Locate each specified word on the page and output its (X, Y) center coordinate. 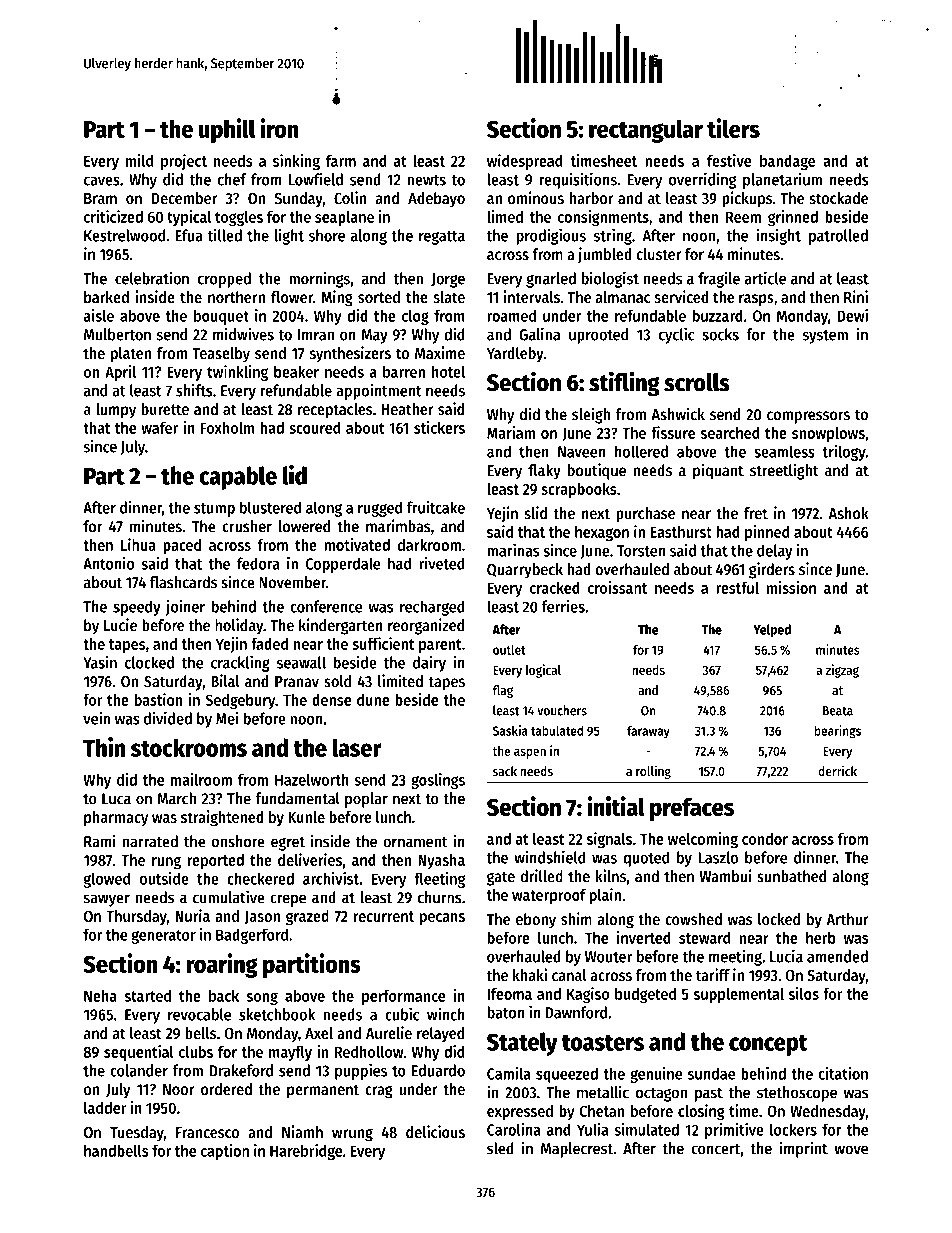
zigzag (842, 671)
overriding (702, 180)
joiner (185, 608)
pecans (442, 919)
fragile (719, 279)
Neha (100, 995)
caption (225, 1152)
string (613, 236)
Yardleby (515, 355)
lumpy (116, 411)
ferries (563, 606)
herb (821, 938)
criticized (113, 216)
